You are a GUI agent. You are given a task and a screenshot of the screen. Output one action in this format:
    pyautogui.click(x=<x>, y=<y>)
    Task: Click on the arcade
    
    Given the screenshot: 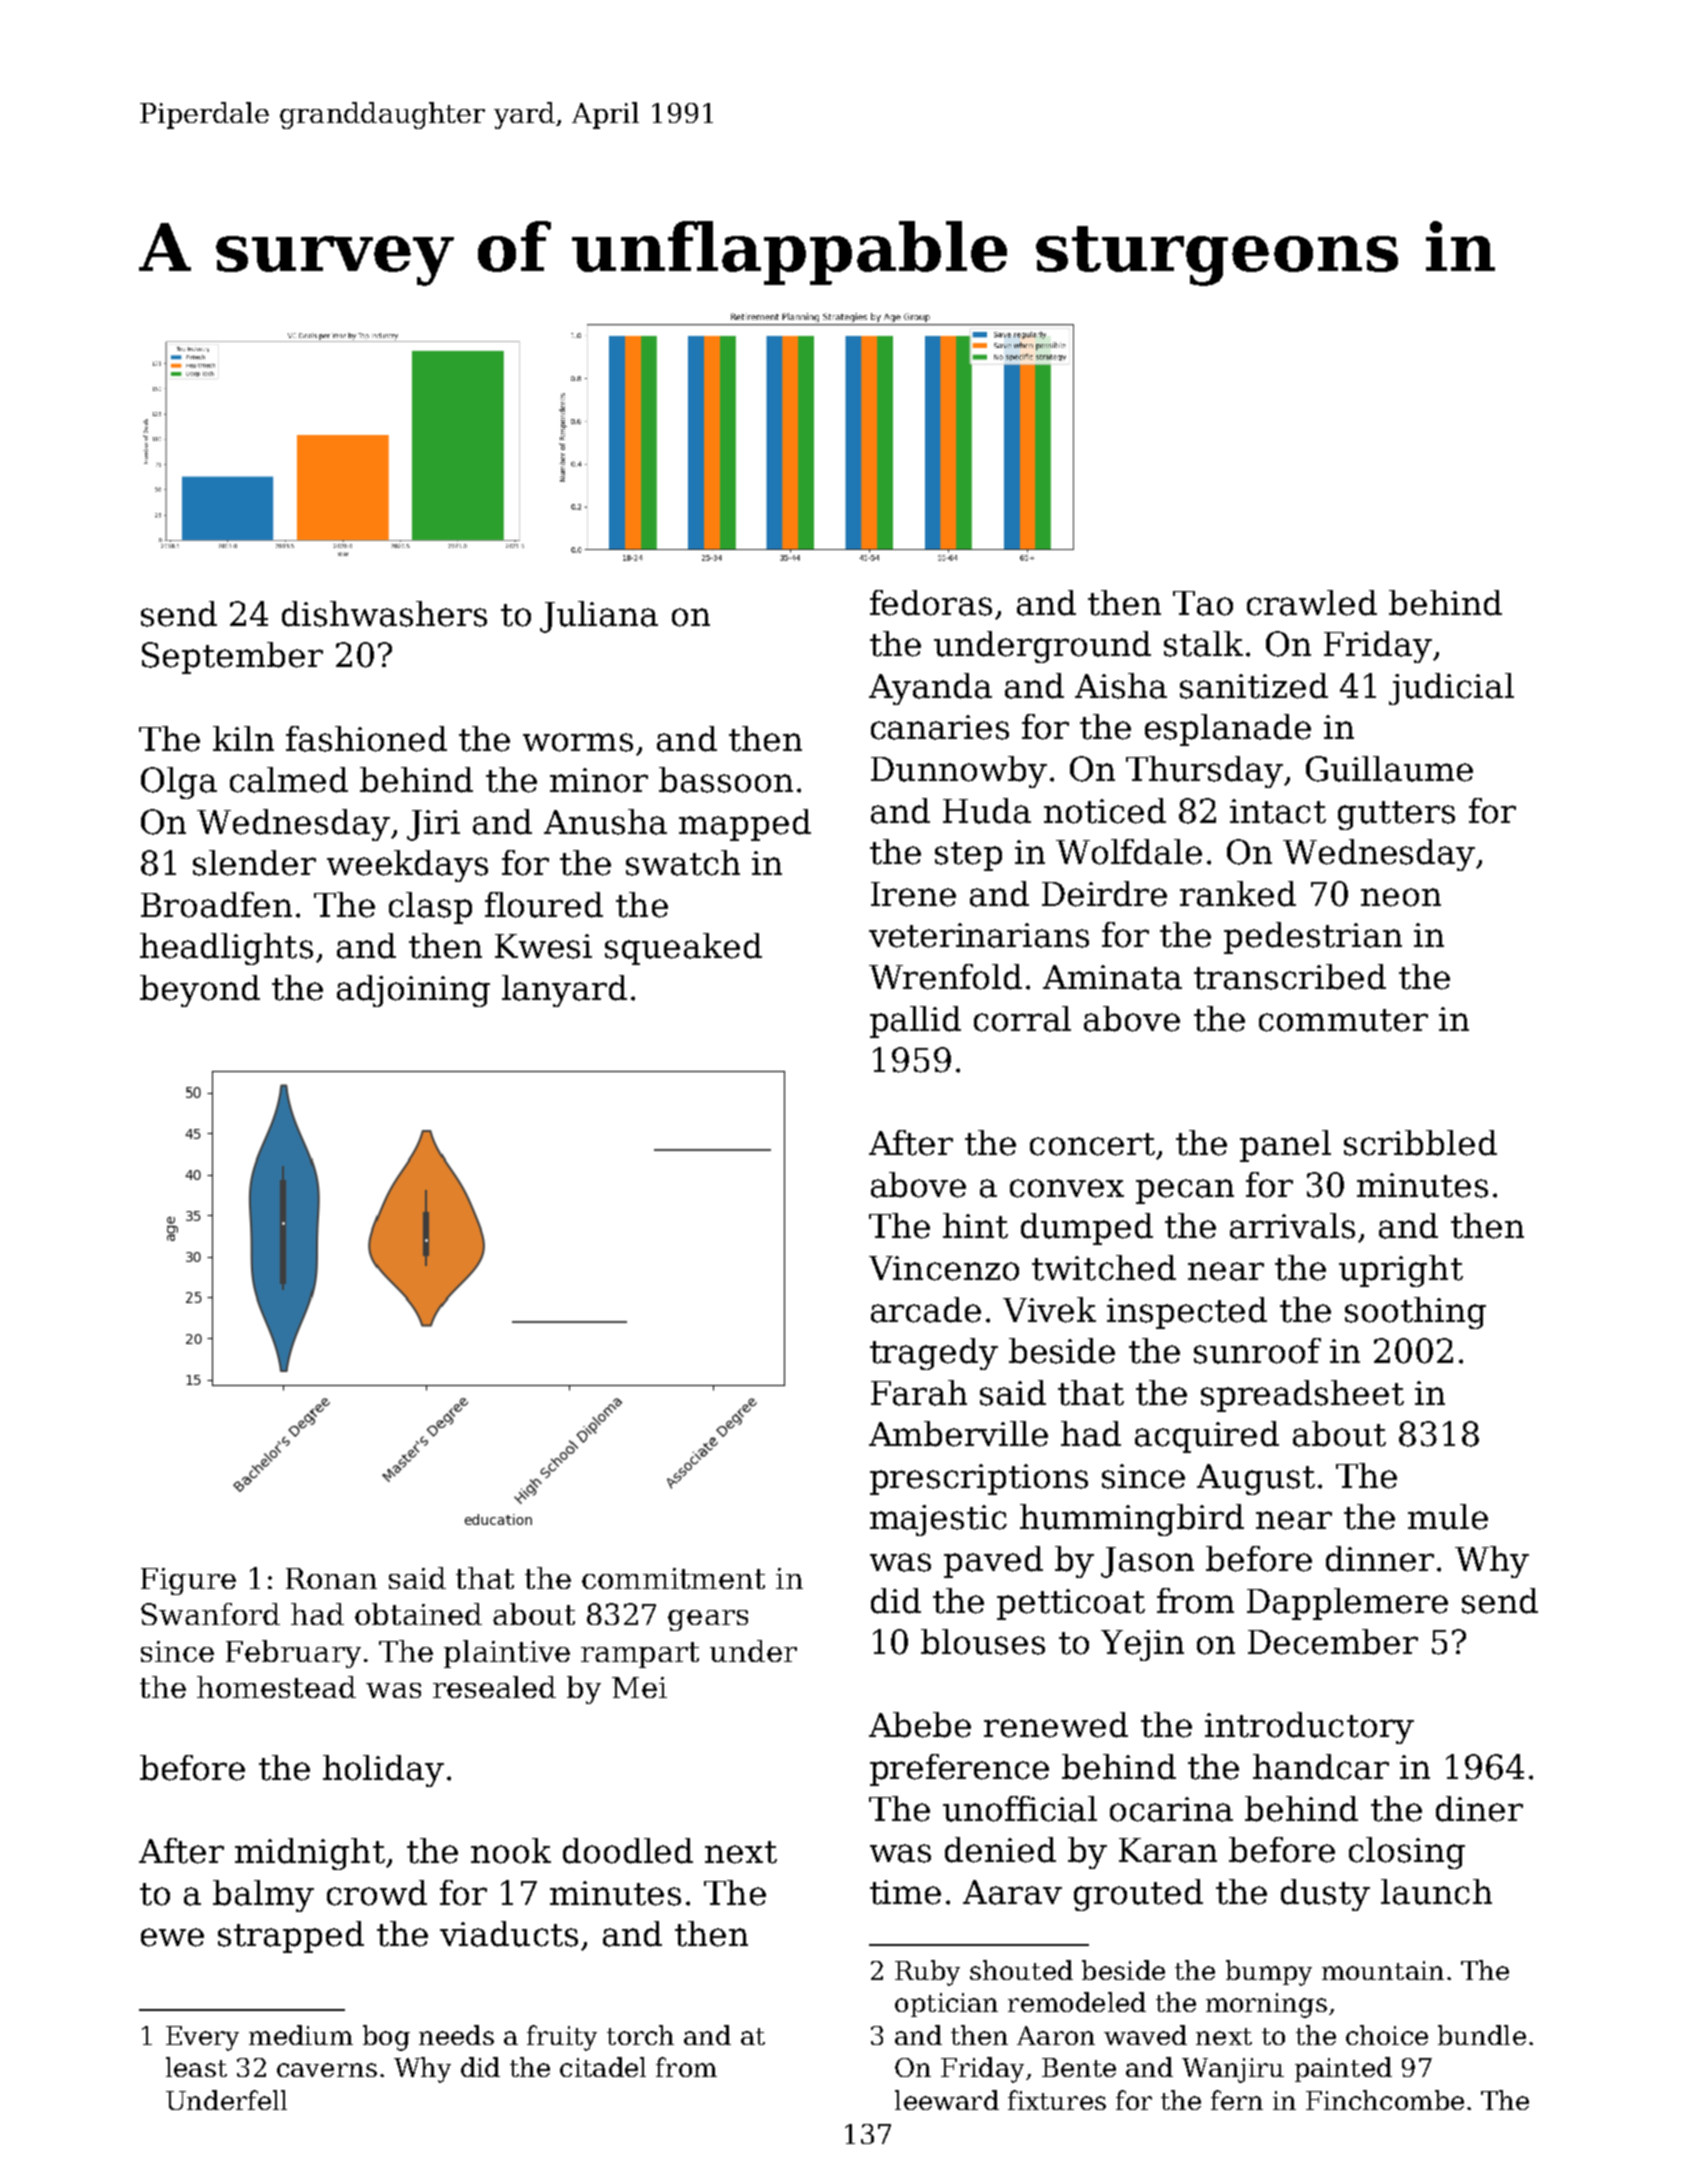 What is the action you would take?
    pyautogui.click(x=926, y=1310)
